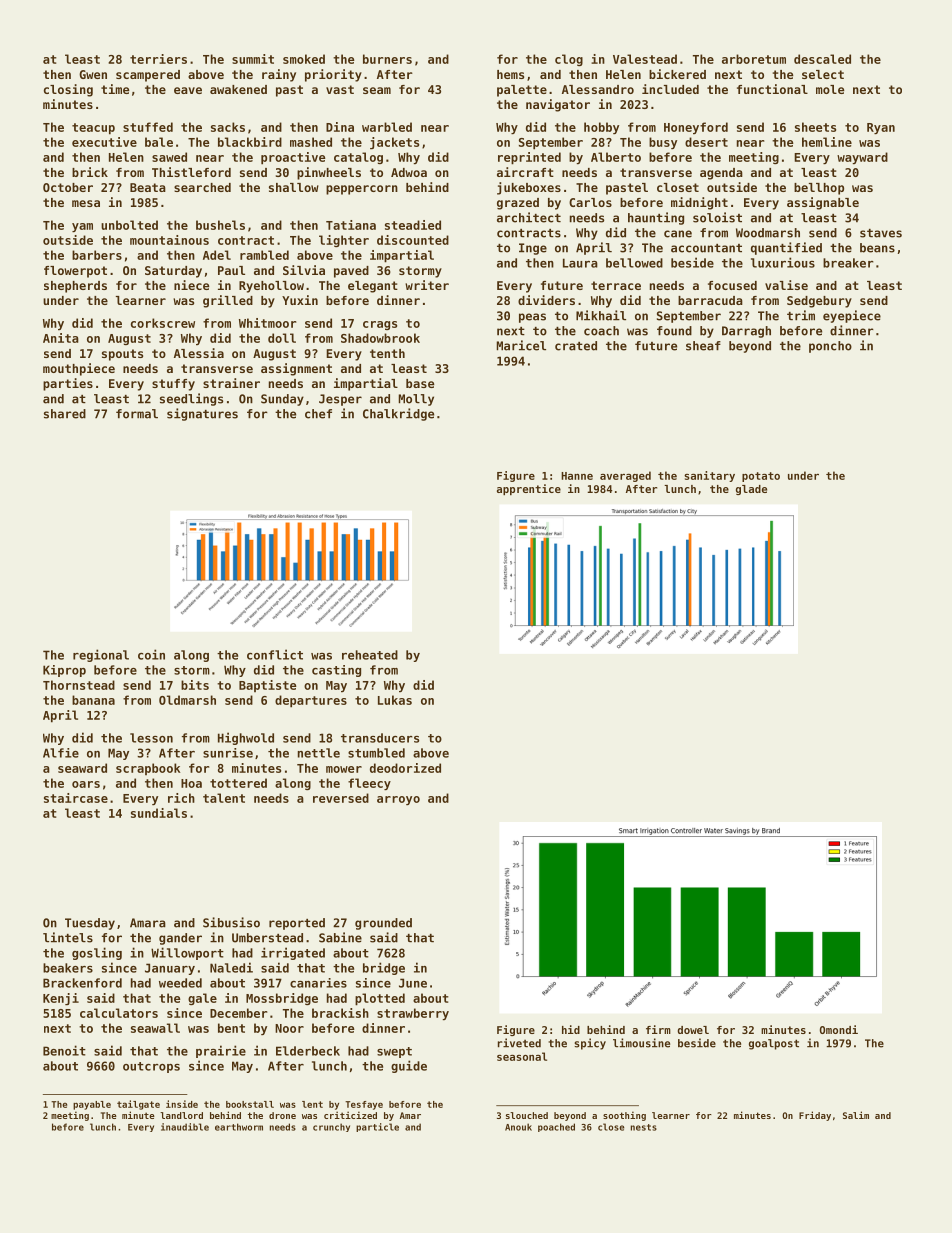  What do you see at coordinates (187, 953) in the document?
I see `Willowport` at bounding box center [187, 953].
